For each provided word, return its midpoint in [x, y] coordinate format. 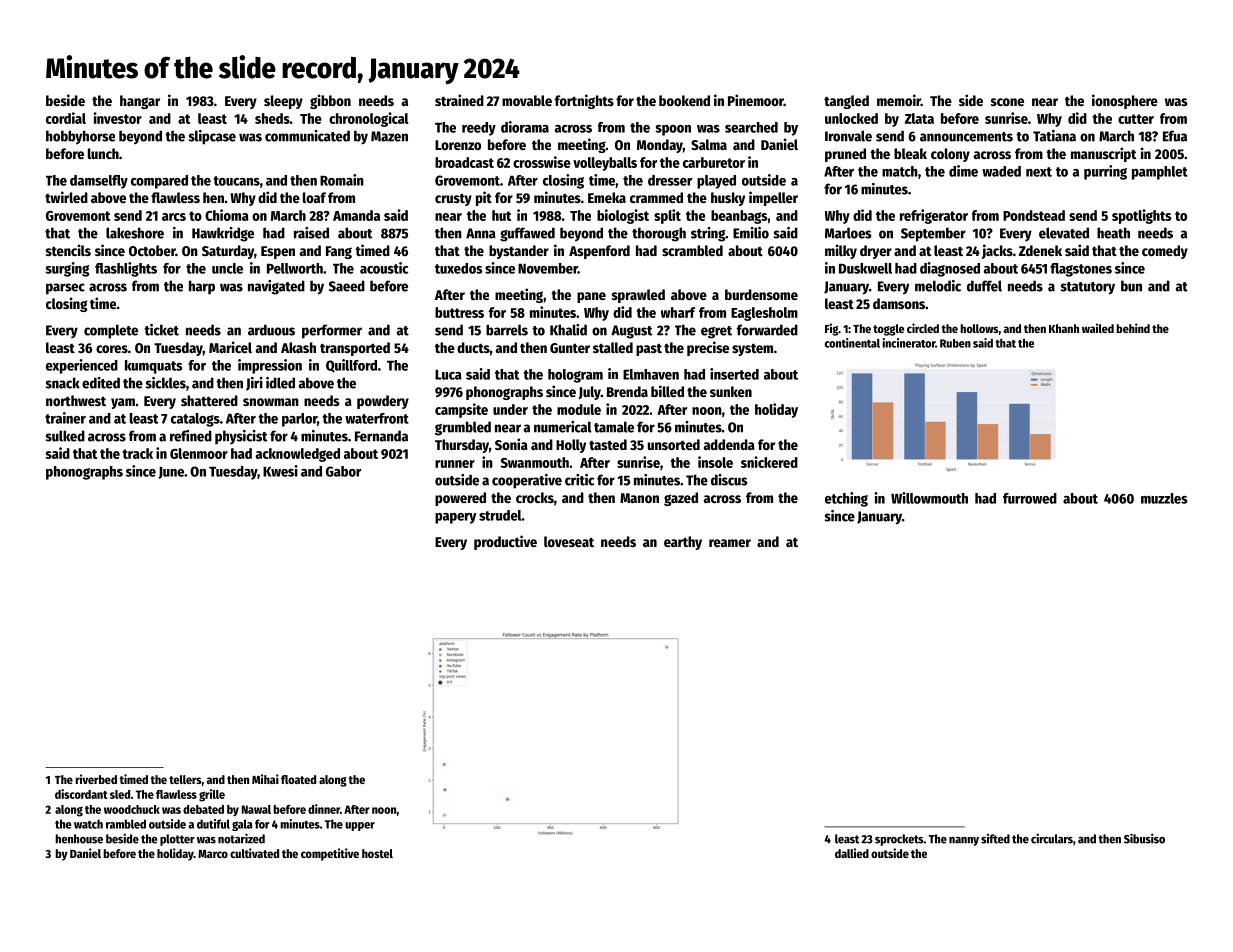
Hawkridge [223, 234]
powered [460, 499]
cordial [66, 118]
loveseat [569, 541]
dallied [852, 853]
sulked [65, 436]
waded [1001, 171]
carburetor [714, 162]
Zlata [919, 118]
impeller [773, 198]
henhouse [79, 839]
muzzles [1164, 498]
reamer [730, 543]
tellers [185, 779]
